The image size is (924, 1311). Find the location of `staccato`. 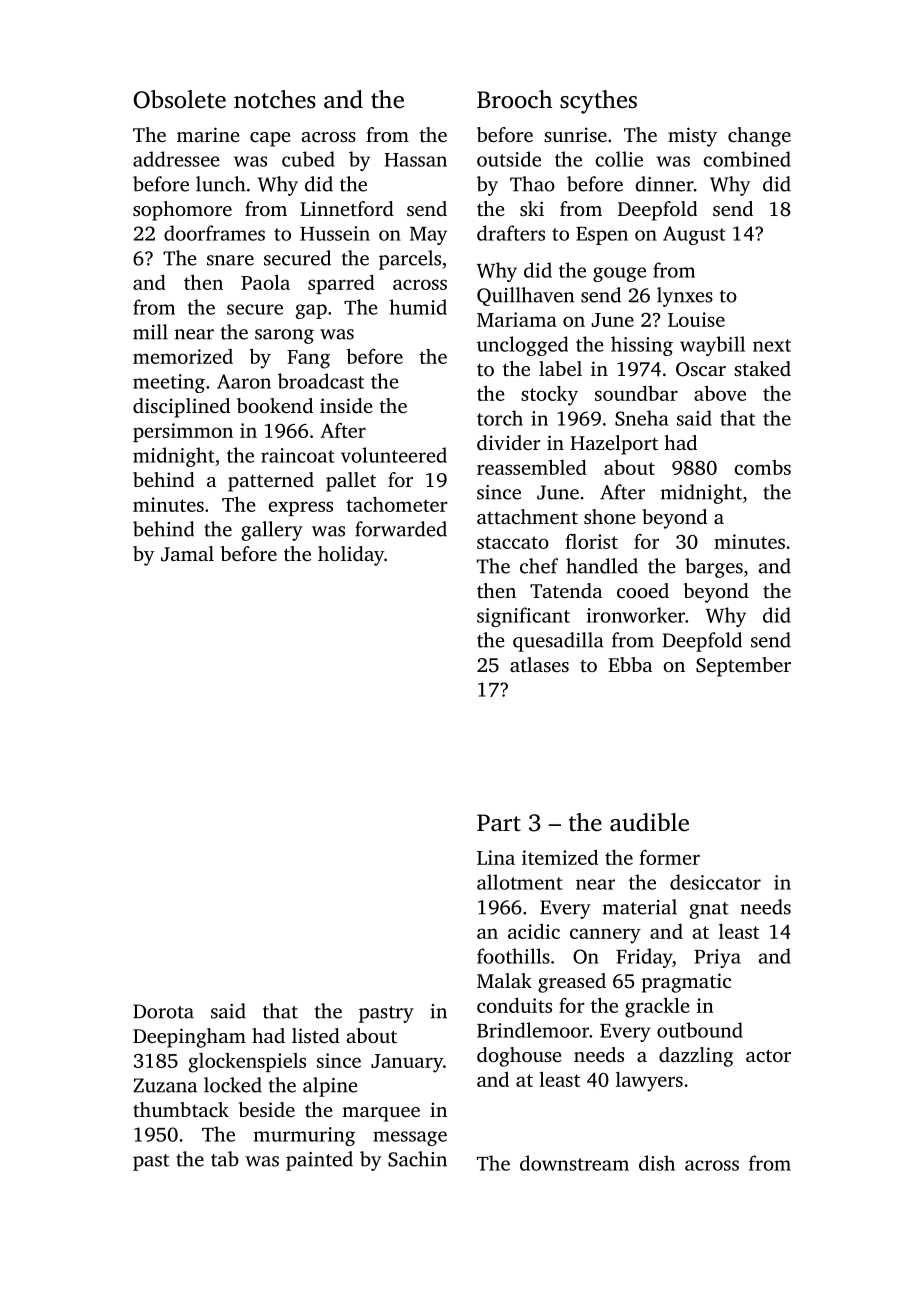

staccato is located at coordinates (513, 542).
